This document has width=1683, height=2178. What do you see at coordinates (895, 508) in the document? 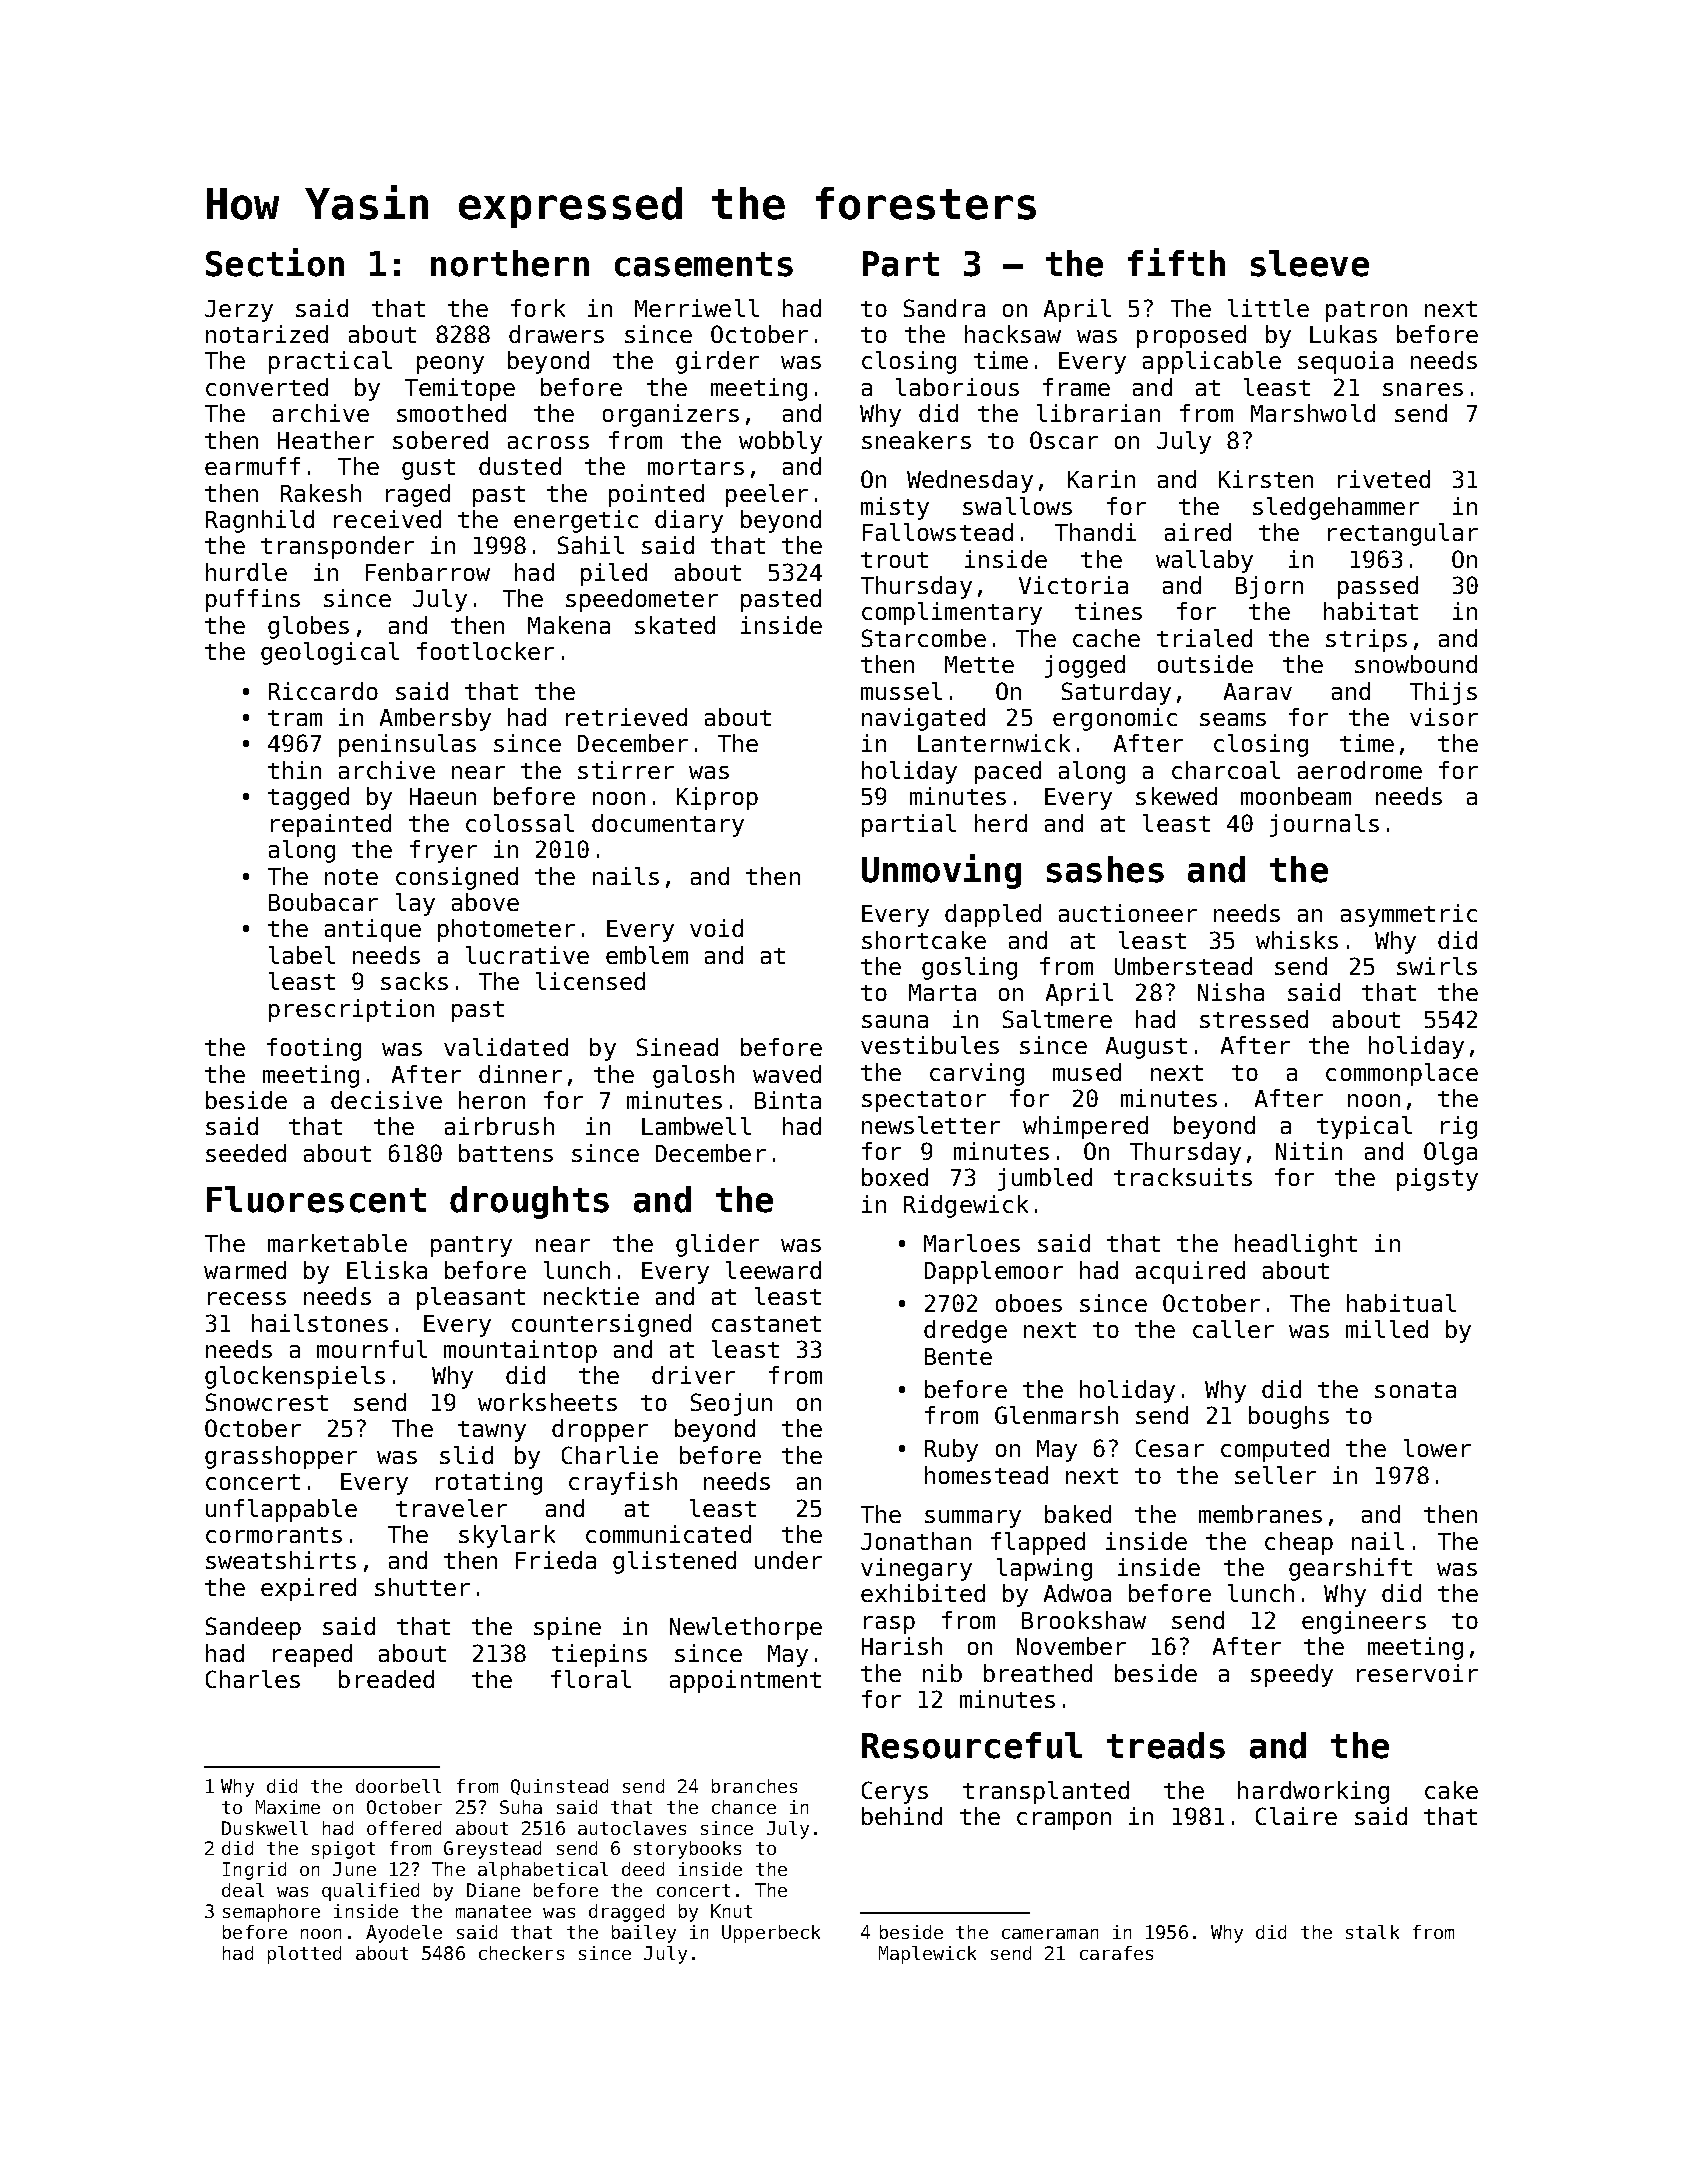
I see `misty` at bounding box center [895, 508].
